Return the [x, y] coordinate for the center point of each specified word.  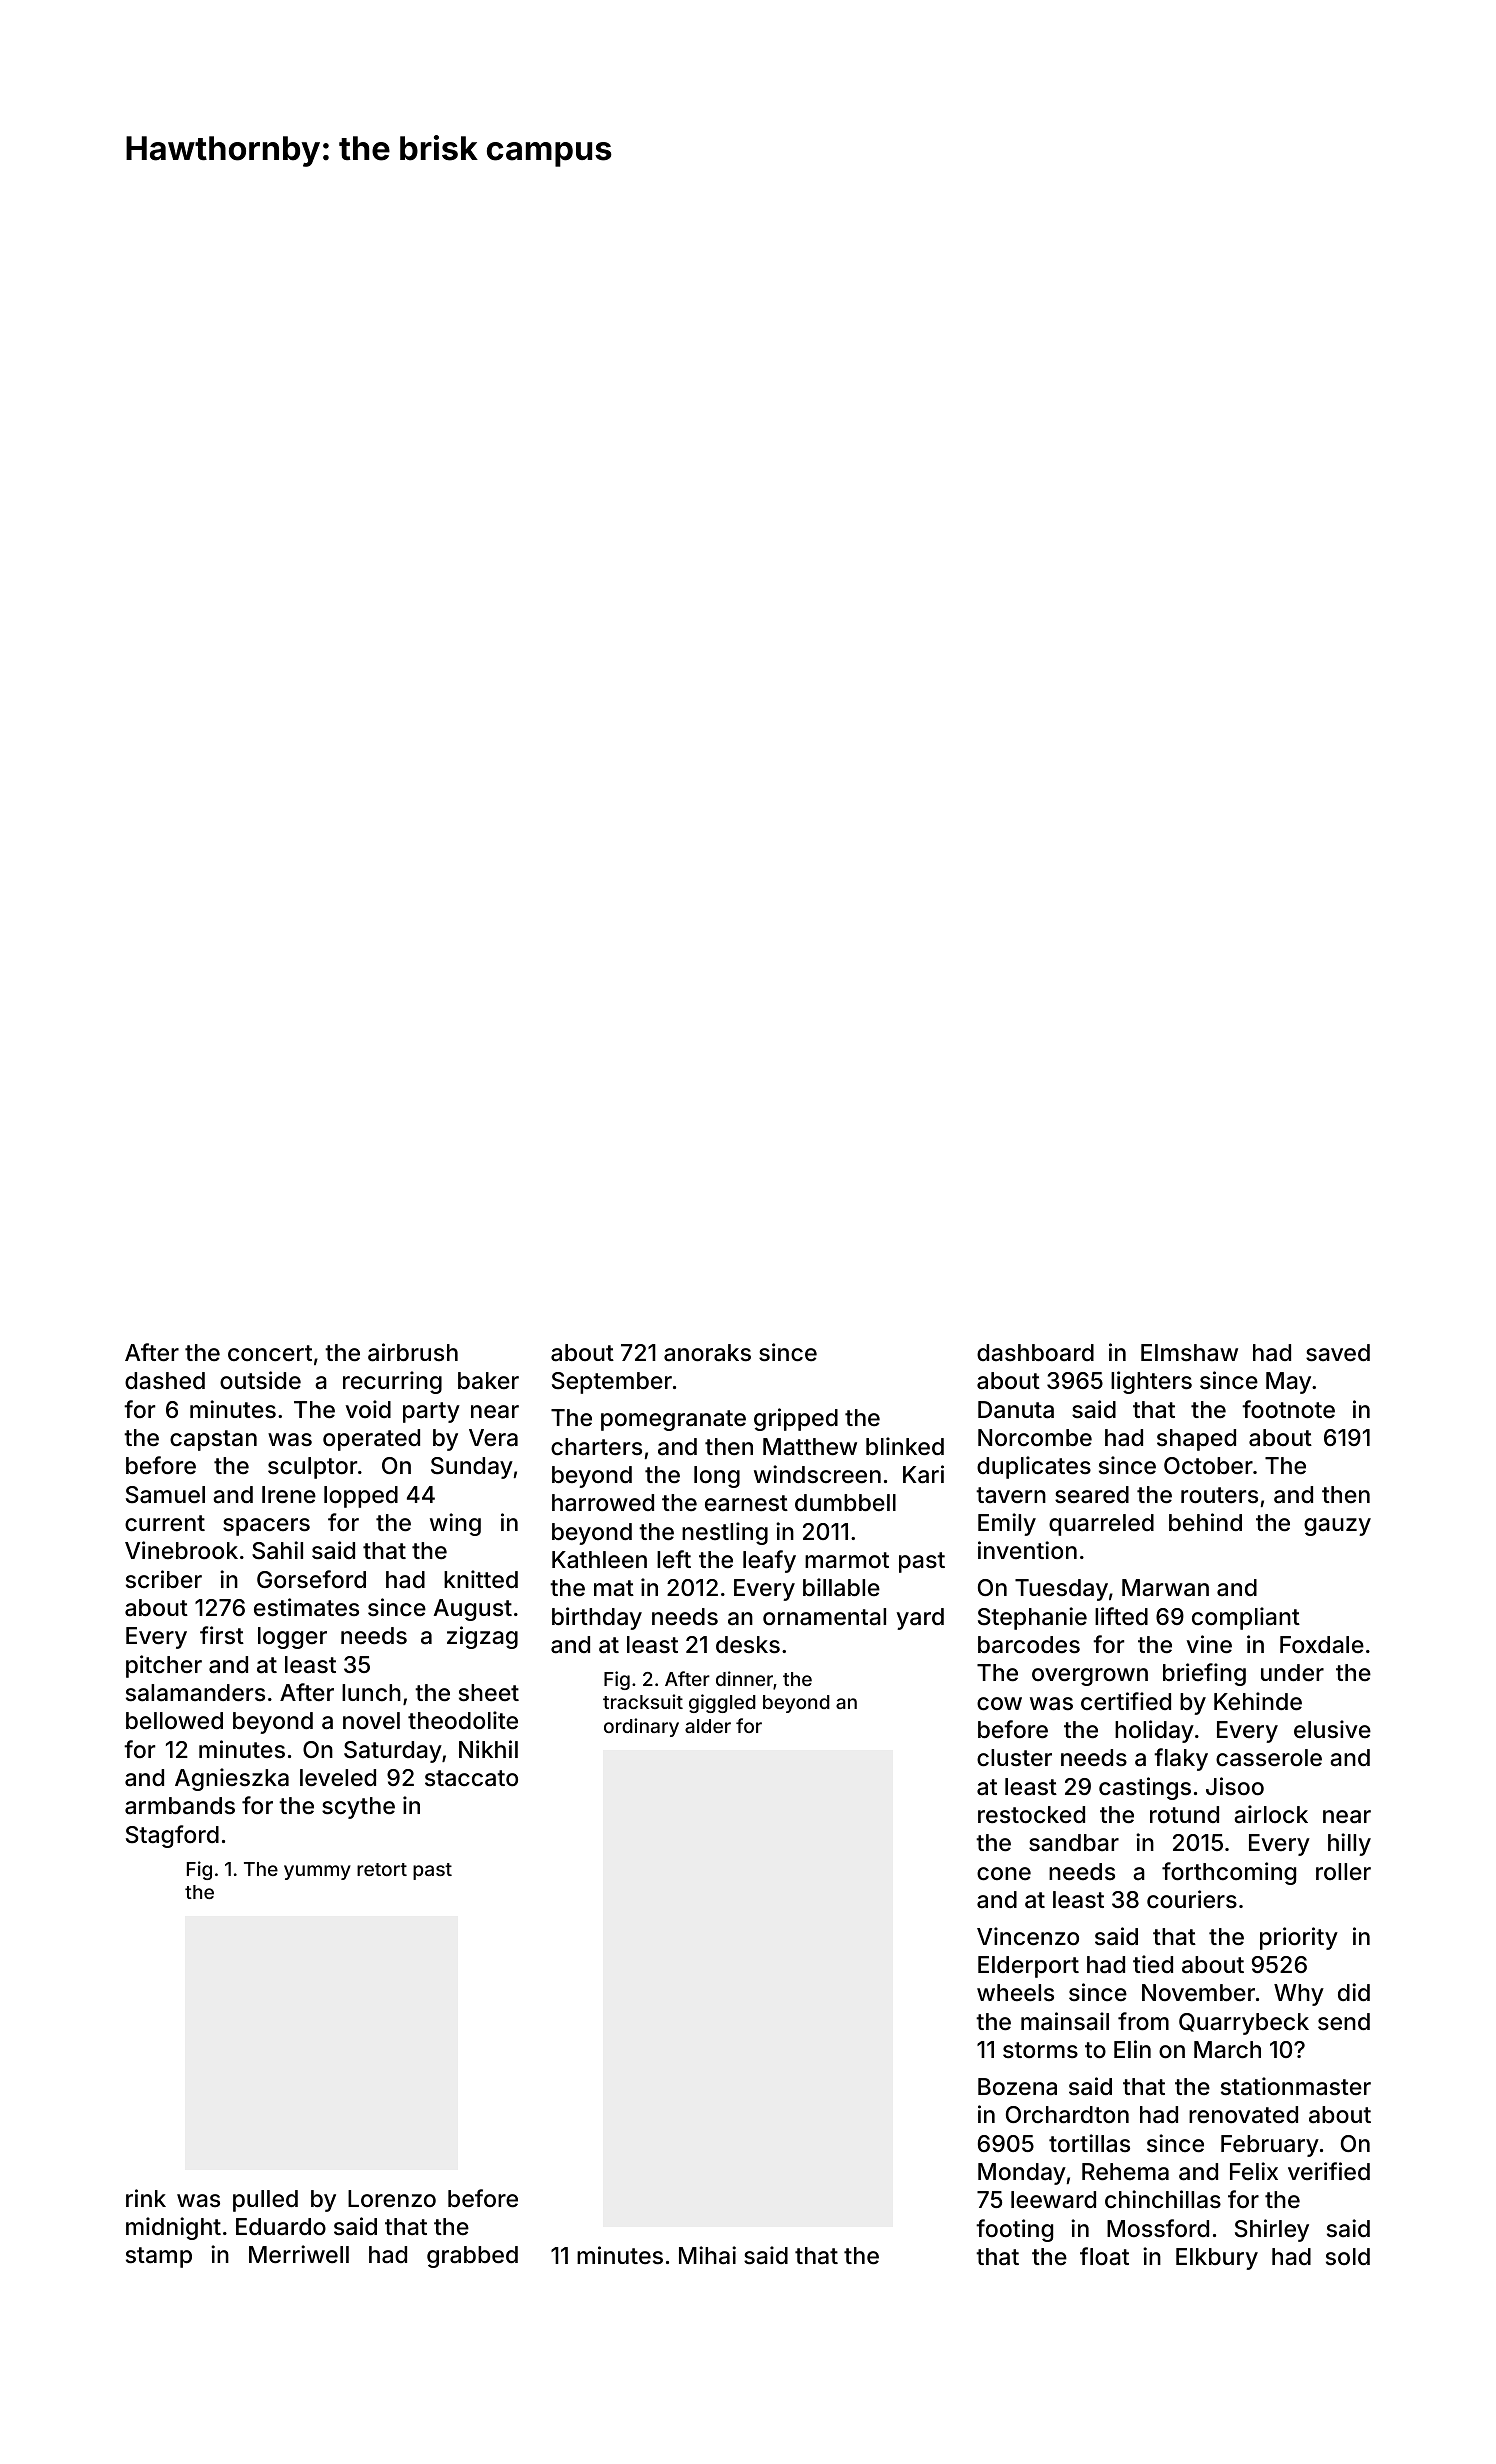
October [1208, 1466]
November [1198, 1993]
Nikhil [488, 1749]
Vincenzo [1028, 1936]
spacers [266, 1527]
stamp [159, 2257]
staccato [471, 1778]
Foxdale [1322, 1645]
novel [371, 1721]
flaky [1181, 1759]
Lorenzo [392, 2199]
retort [382, 1869]
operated [371, 1440]
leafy [769, 1561]
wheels [1015, 1993]
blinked [905, 1446]
